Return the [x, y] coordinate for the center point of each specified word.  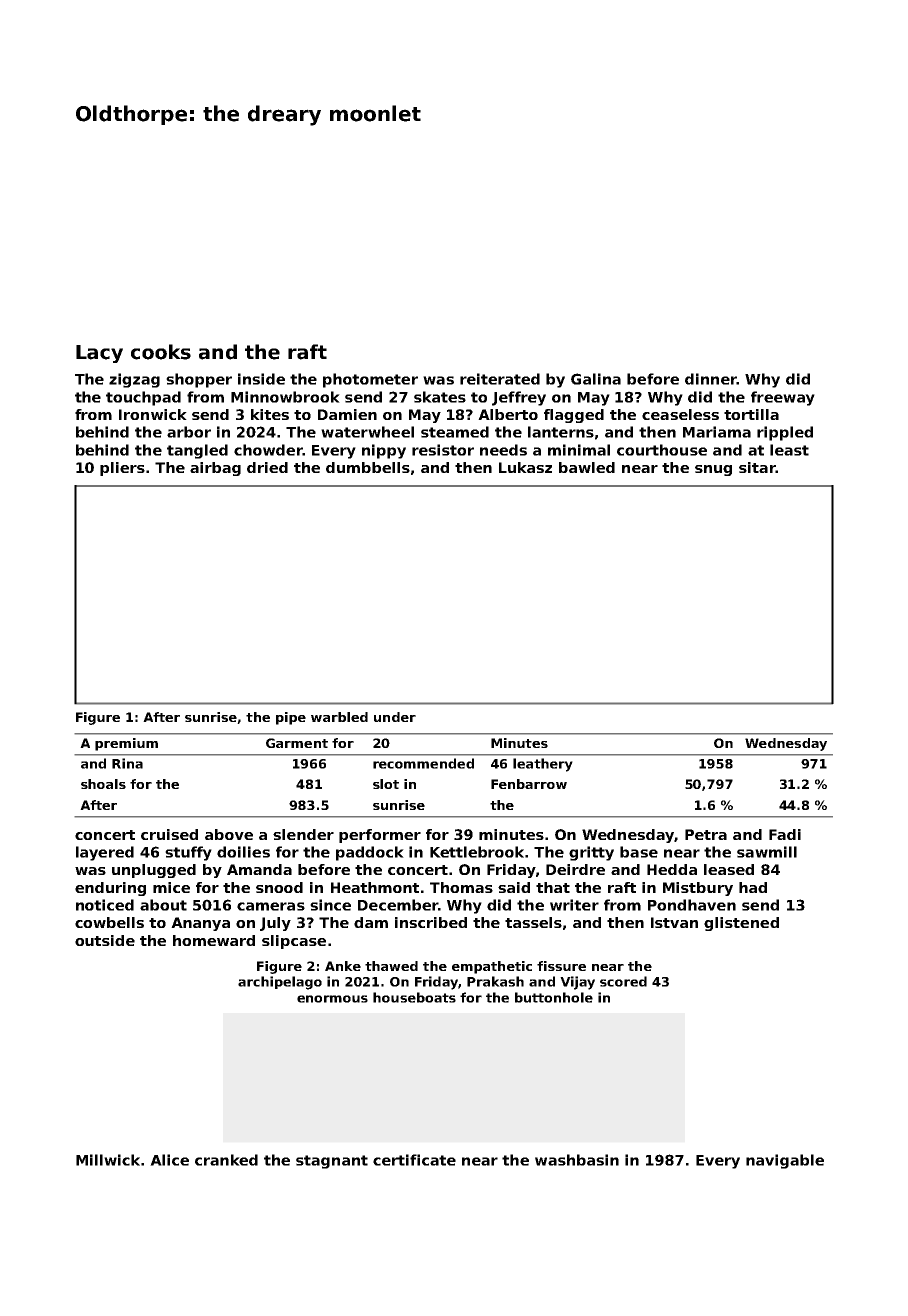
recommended [423, 763]
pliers [122, 469]
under [395, 717]
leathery [543, 765]
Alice [169, 1160]
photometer [370, 380]
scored [623, 981]
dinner [711, 379]
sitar [757, 467]
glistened [741, 924]
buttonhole [554, 997]
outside [105, 940]
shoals [103, 784]
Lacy [99, 354]
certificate [414, 1160]
